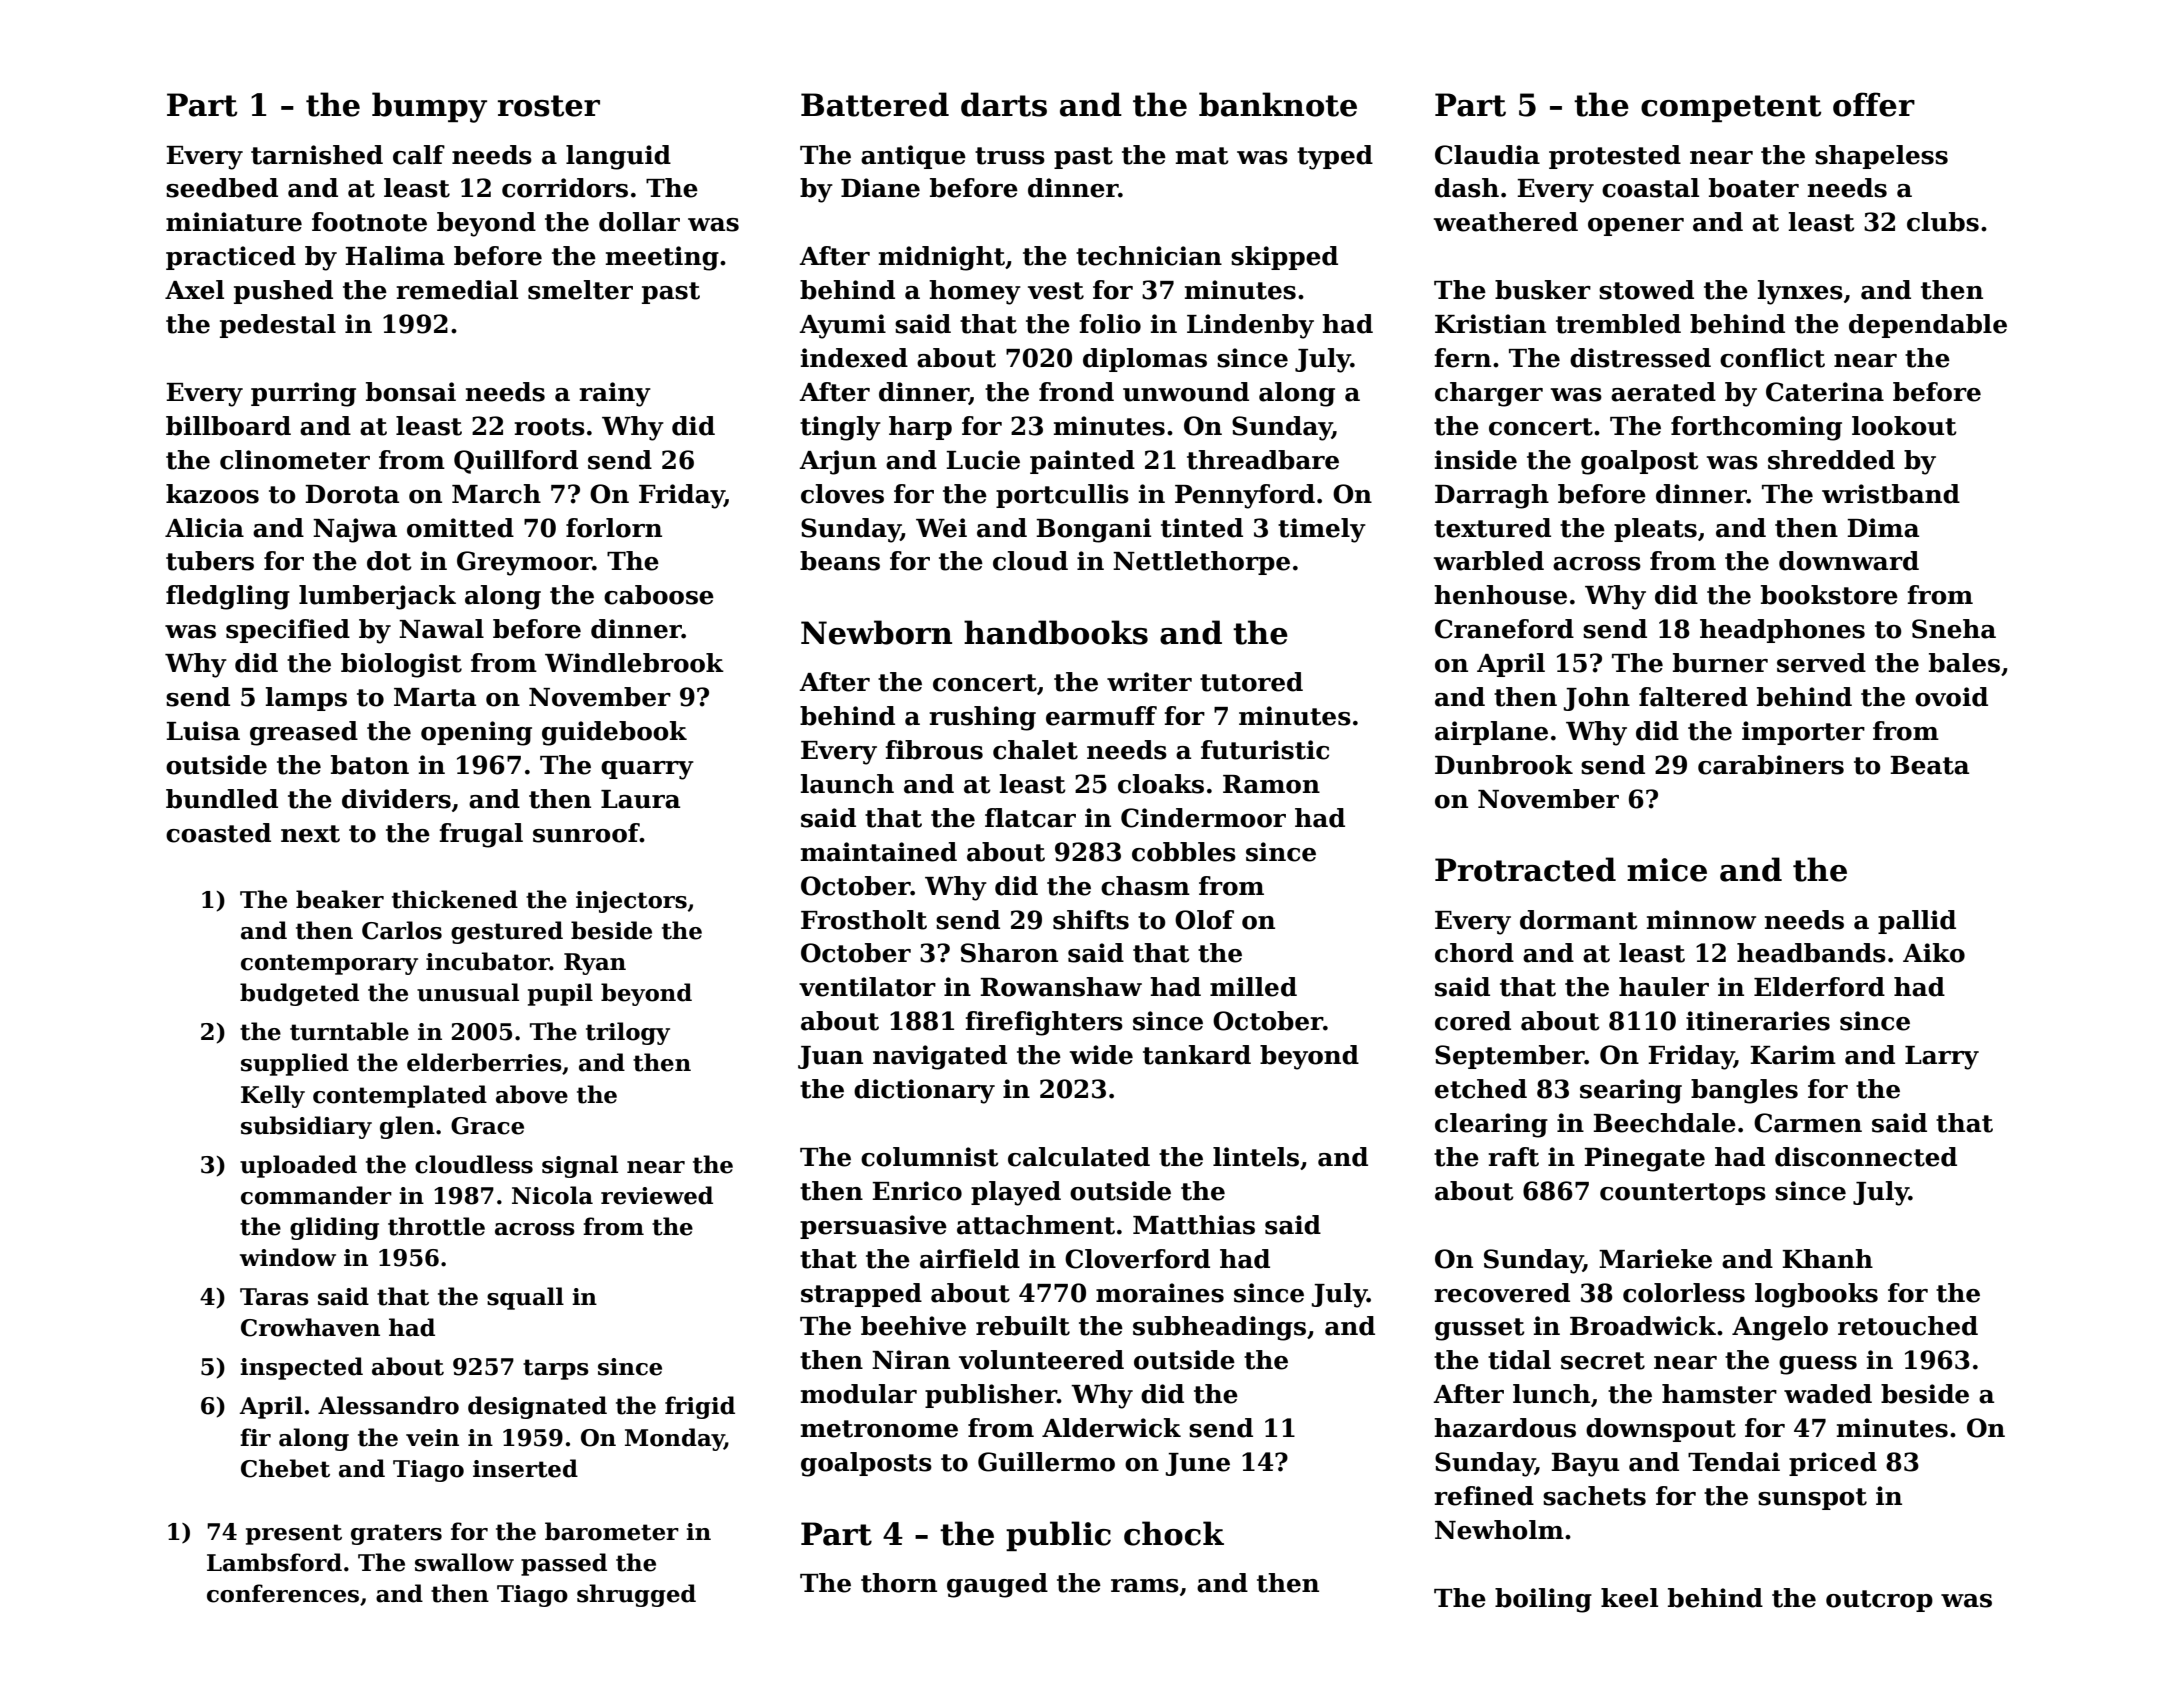 Image resolution: width=2178 pixels, height=1683 pixels. What do you see at coordinates (283, 1593) in the screenshot?
I see `conferences` at bounding box center [283, 1593].
